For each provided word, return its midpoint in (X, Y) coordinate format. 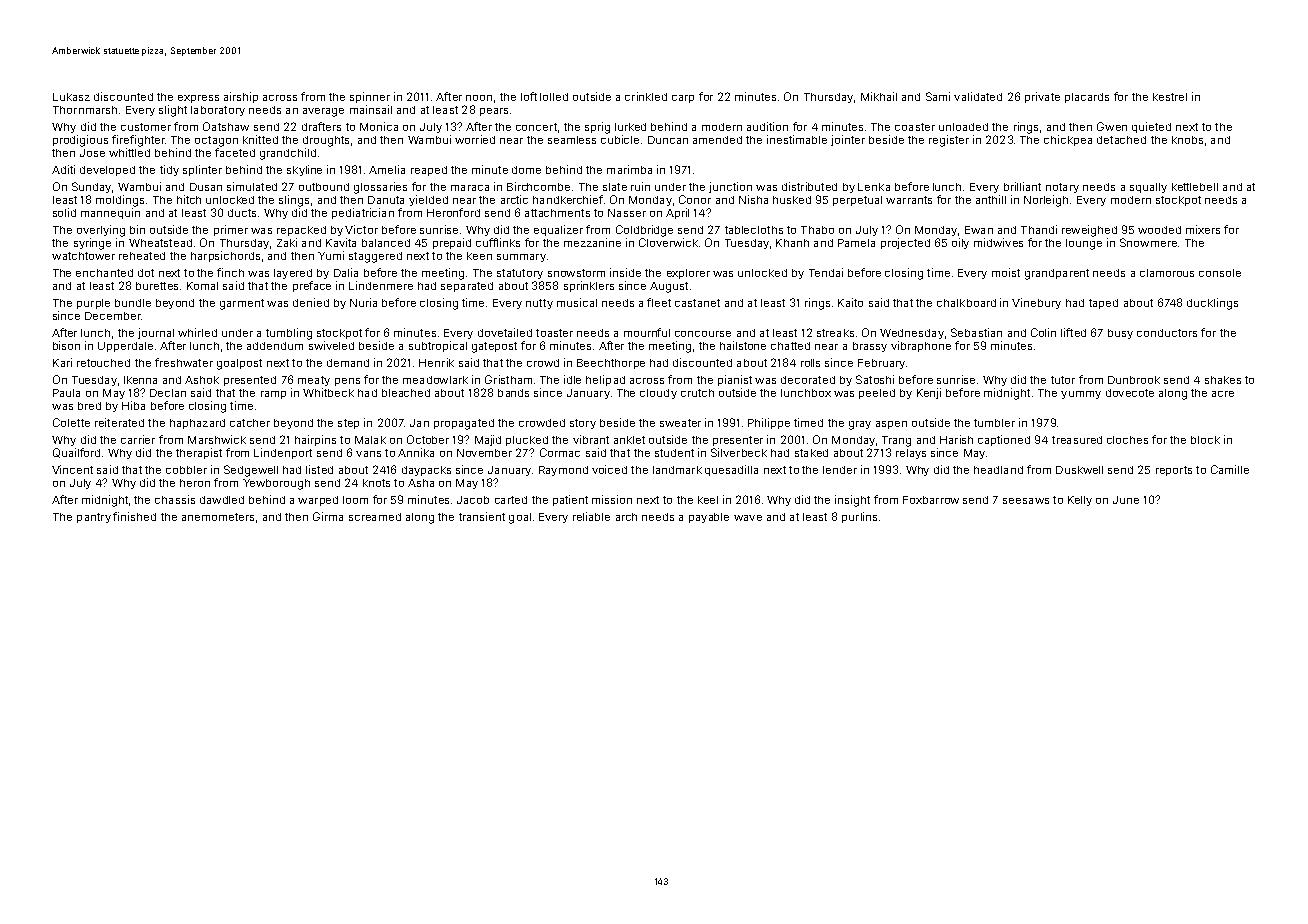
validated (978, 96)
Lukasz (71, 97)
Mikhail (879, 96)
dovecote (1130, 393)
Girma (328, 516)
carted (511, 500)
